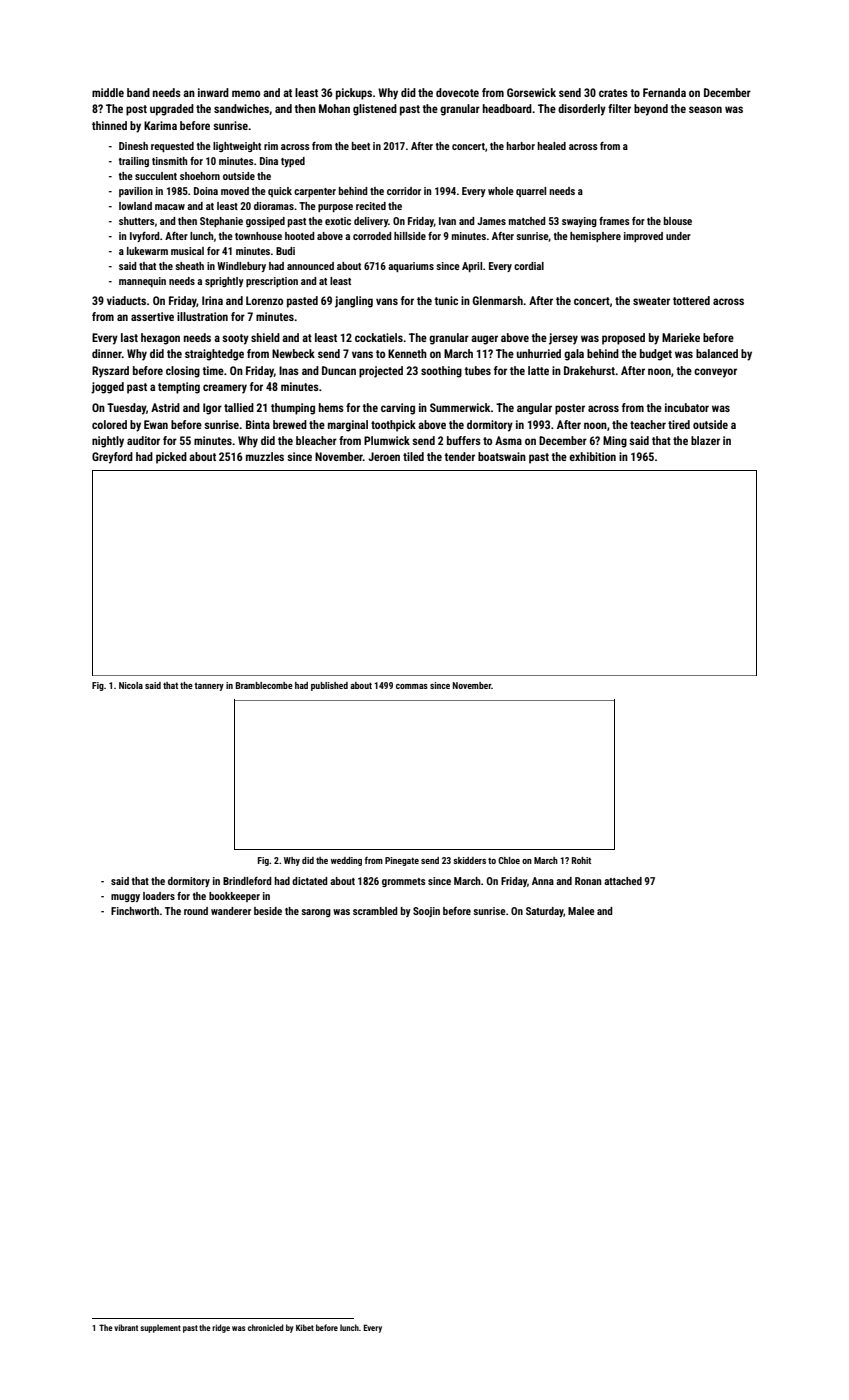 Image resolution: width=849 pixels, height=1400 pixels. I want to click on skidders, so click(469, 860).
